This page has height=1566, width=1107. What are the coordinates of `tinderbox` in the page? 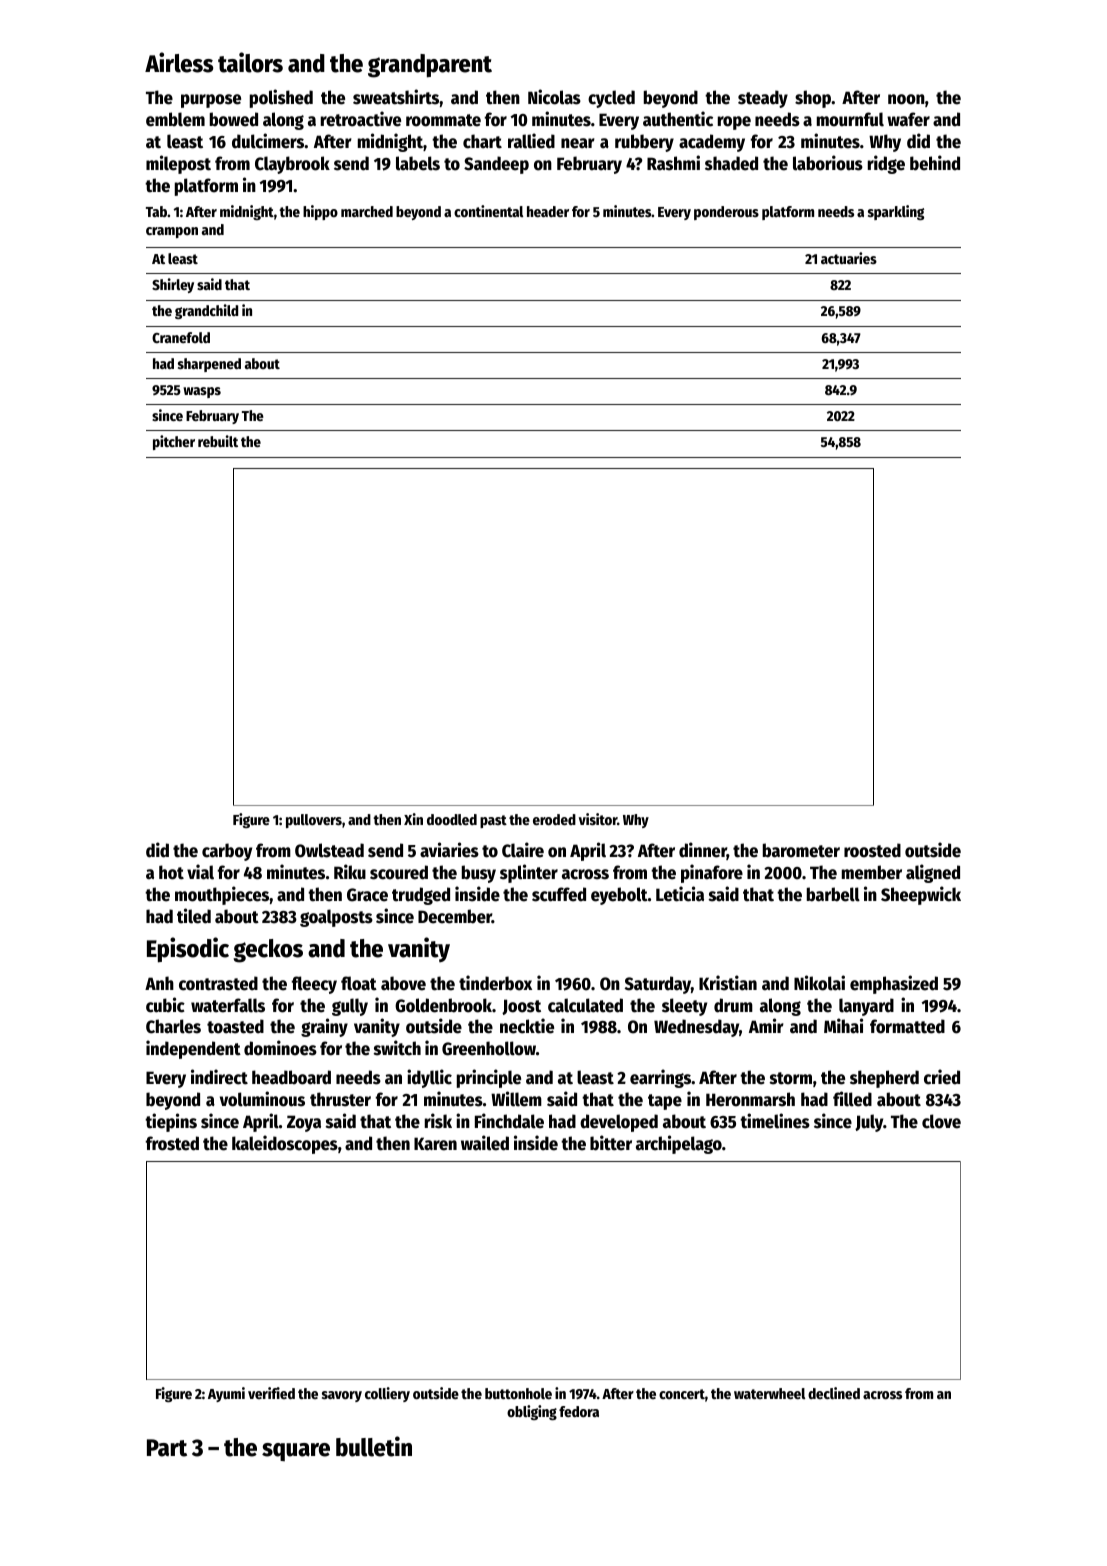 It's located at (495, 983).
